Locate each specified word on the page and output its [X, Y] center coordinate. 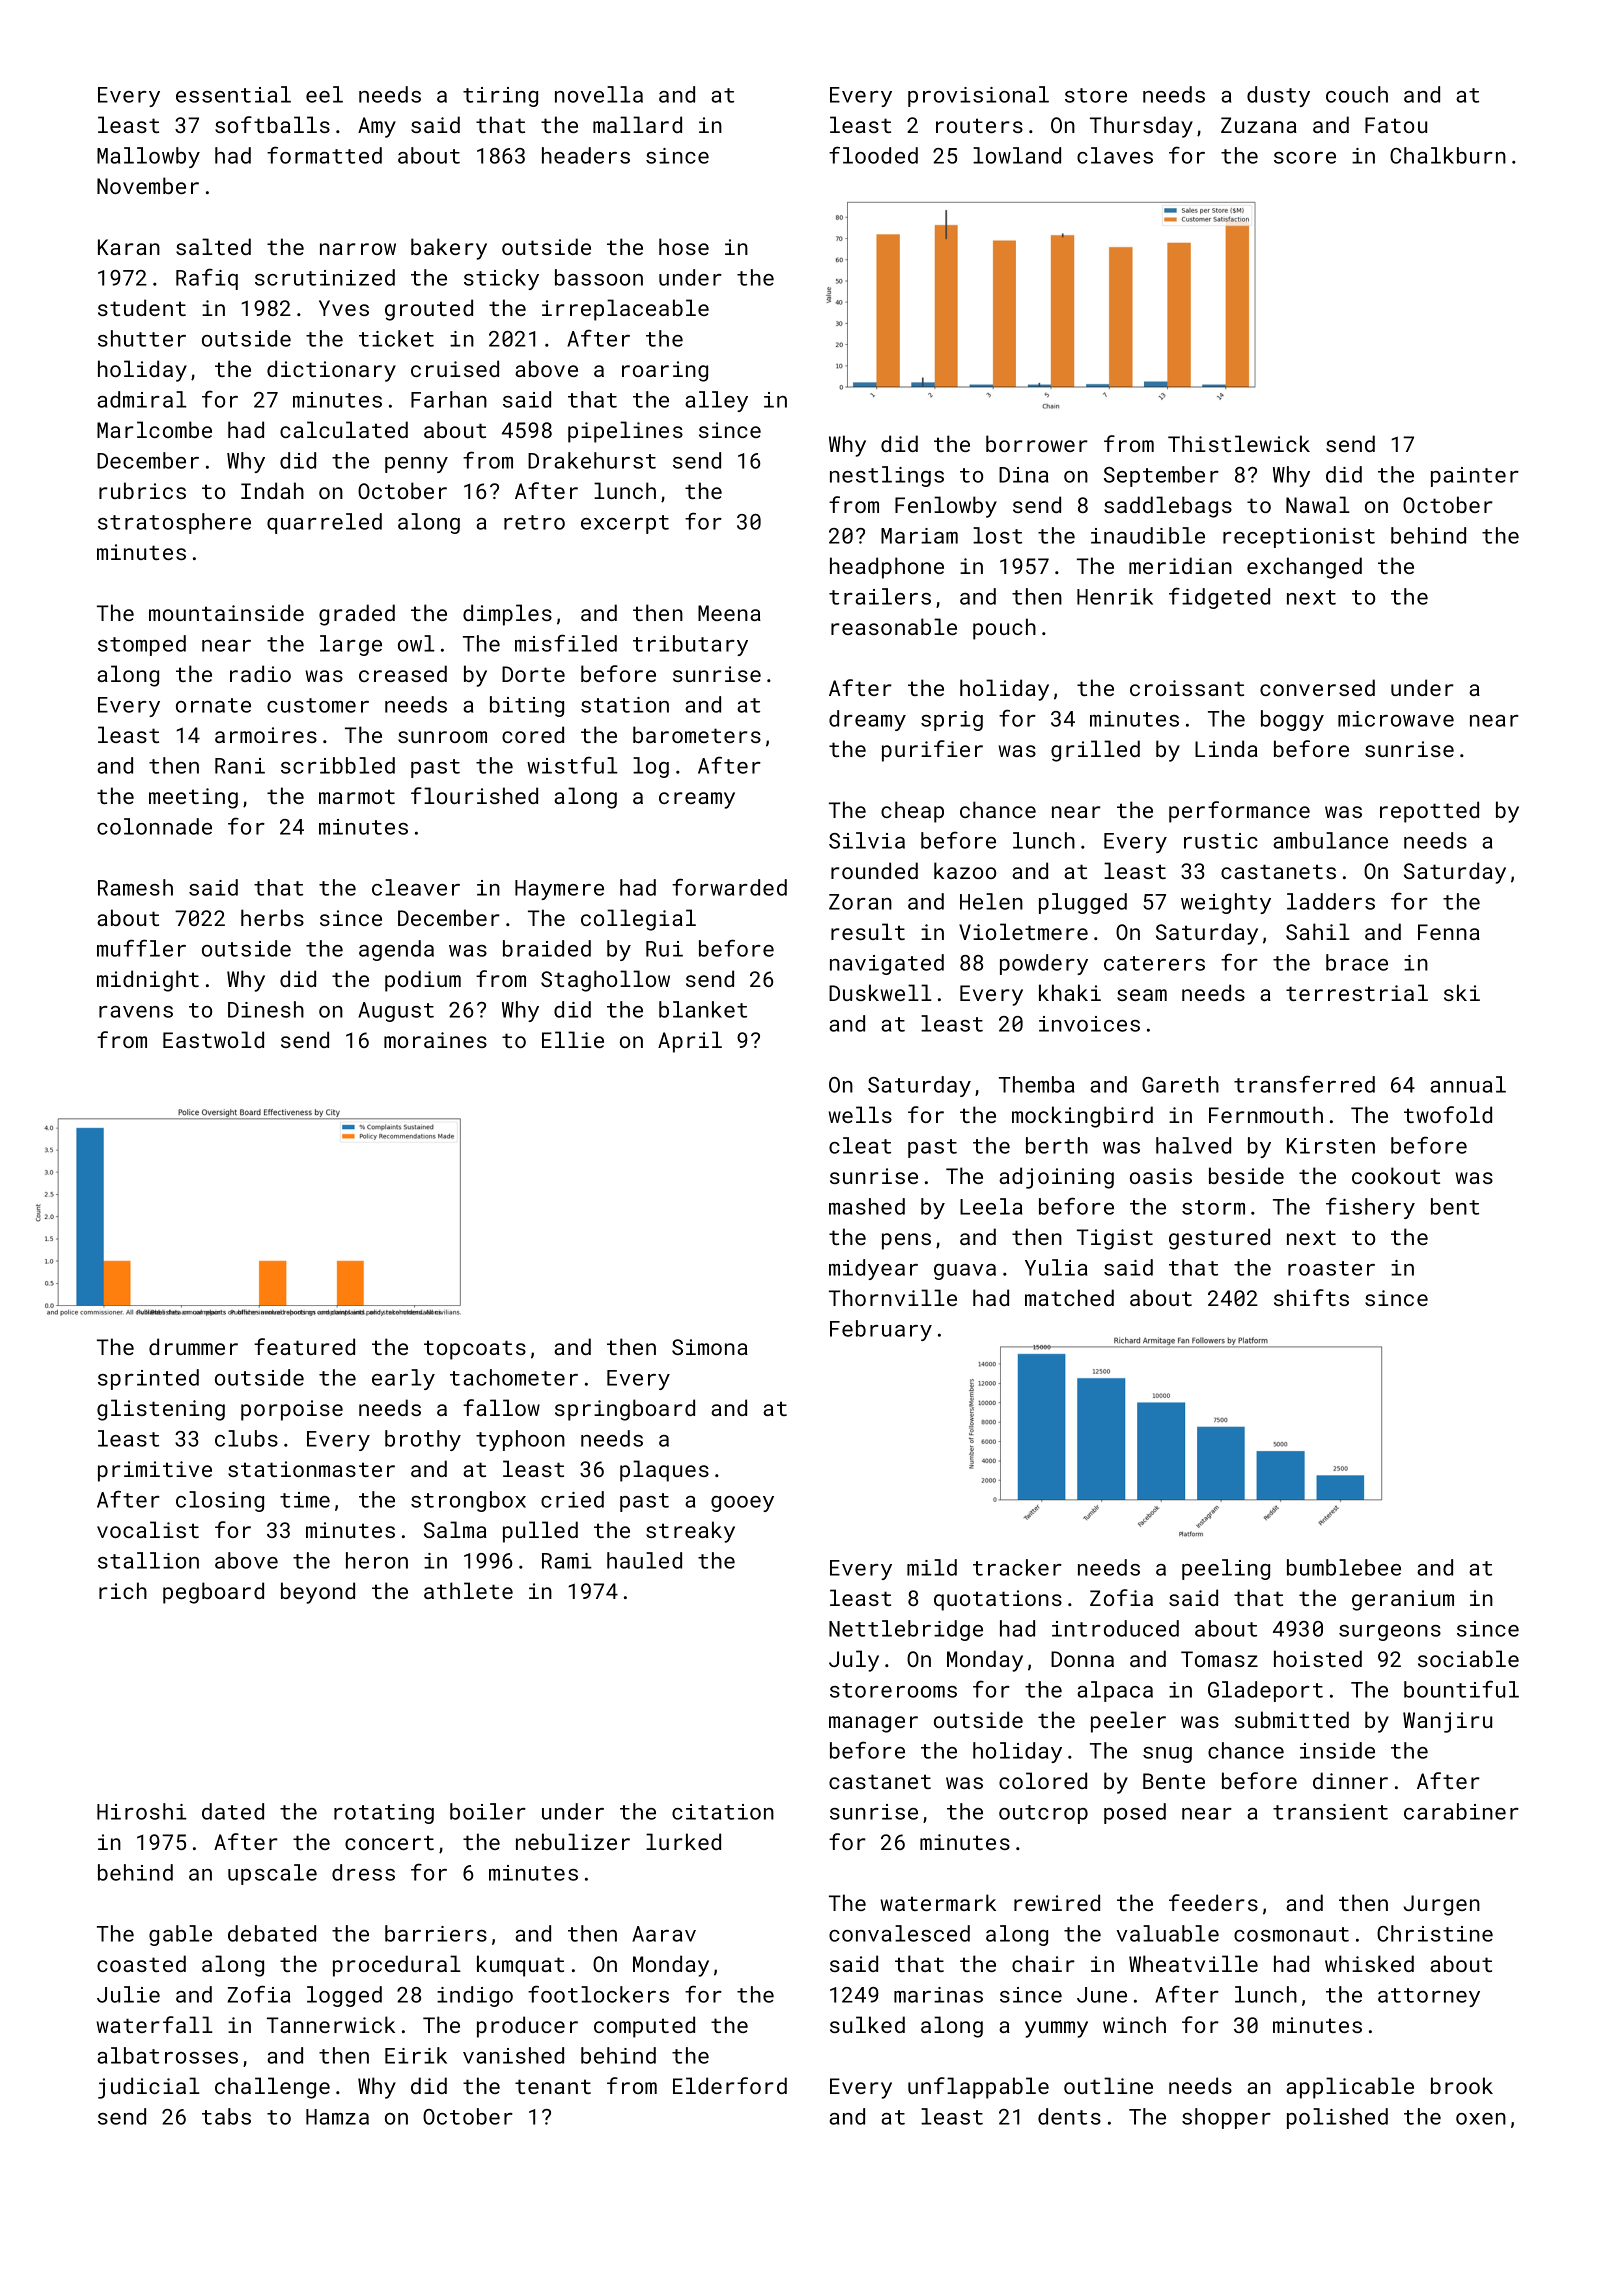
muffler [141, 948]
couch [1357, 94]
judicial [149, 2088]
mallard [637, 124]
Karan [129, 247]
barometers [697, 734]
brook [1462, 2085]
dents [1069, 2116]
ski [1462, 992]
